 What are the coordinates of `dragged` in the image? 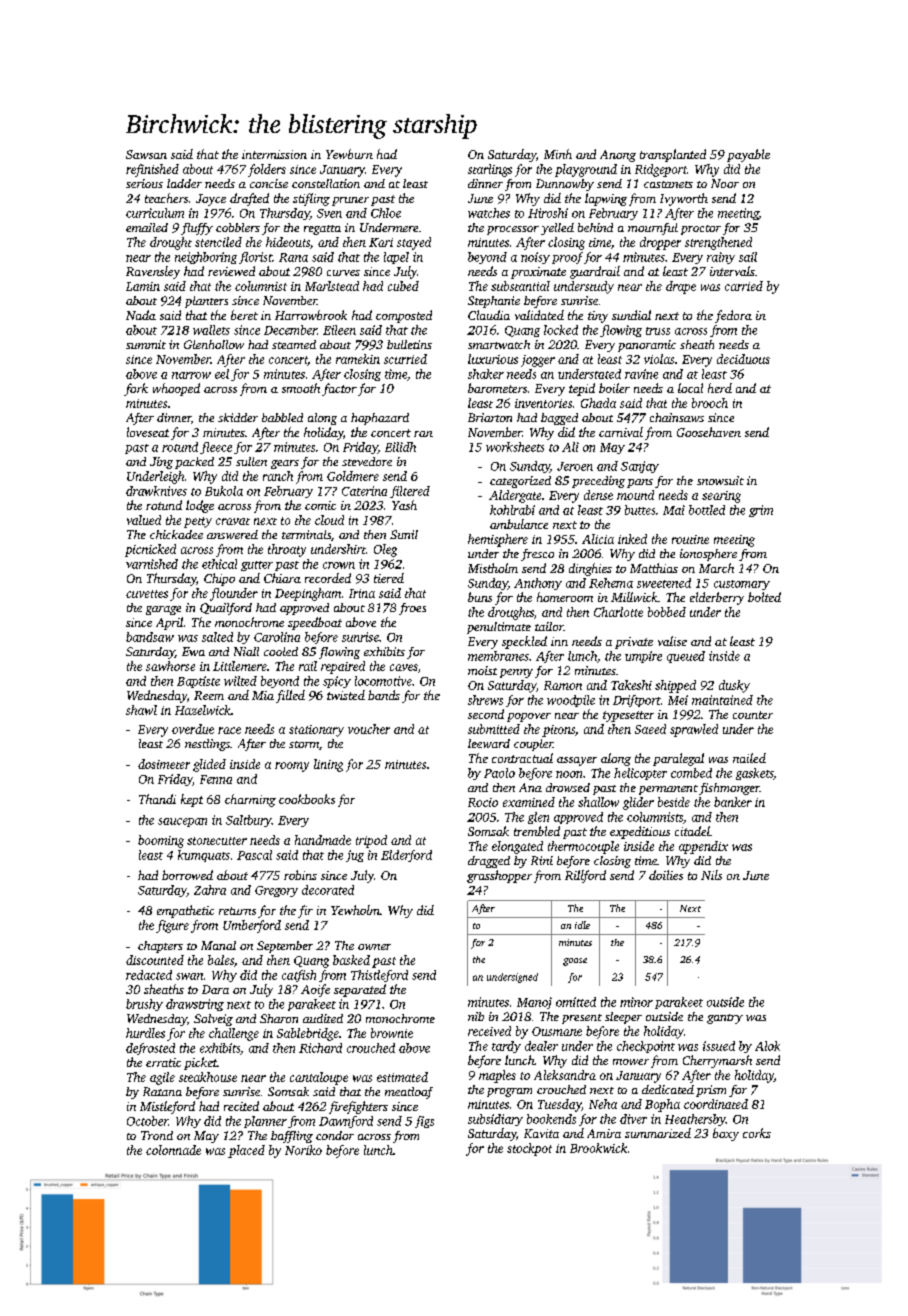 It's located at (489, 862).
